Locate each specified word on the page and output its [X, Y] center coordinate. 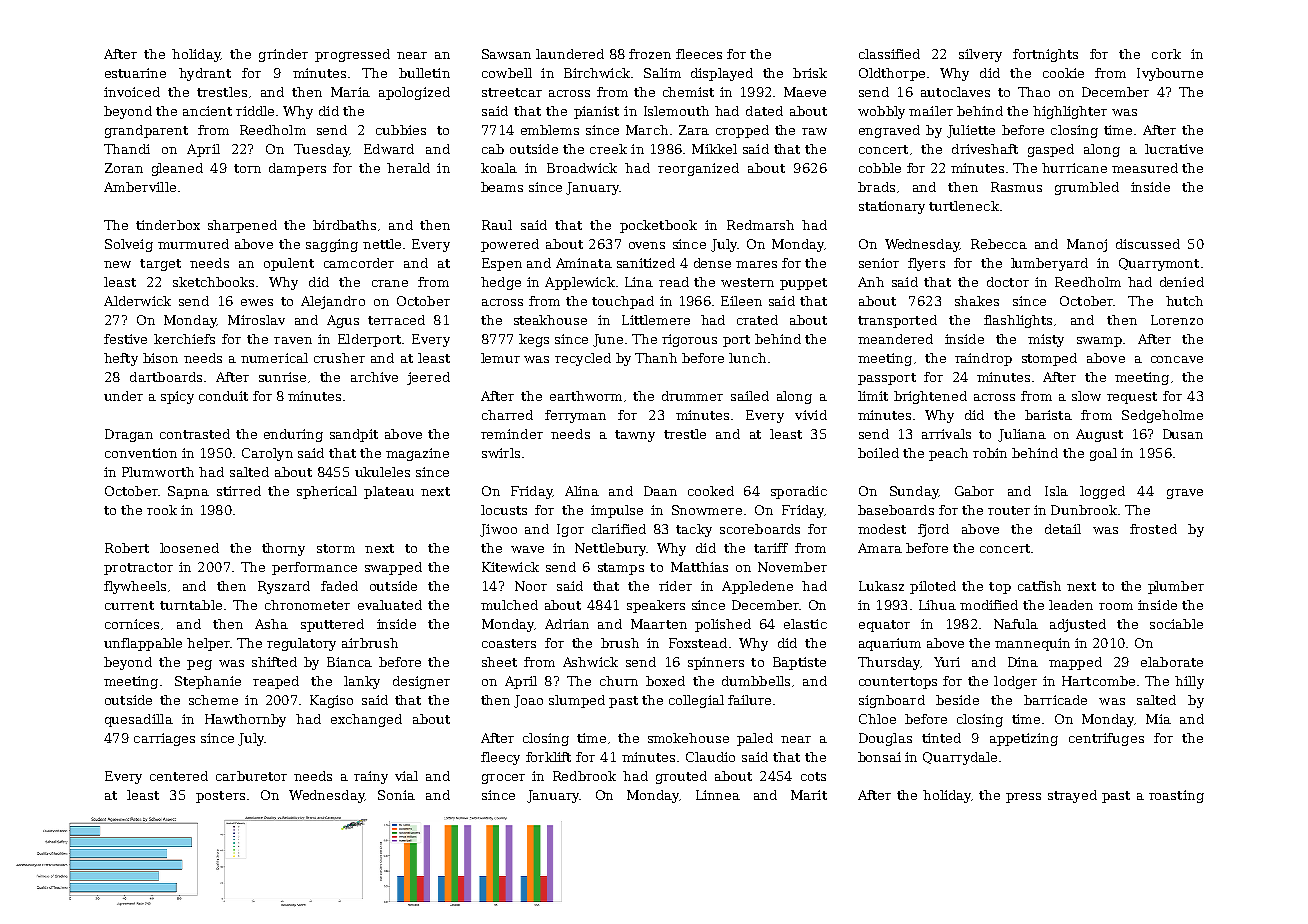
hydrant [205, 74]
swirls [501, 453]
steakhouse [550, 320]
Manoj [1087, 245]
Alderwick [137, 301]
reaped [276, 682]
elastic [805, 624]
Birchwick [597, 73]
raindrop [983, 359]
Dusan [1183, 434]
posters [220, 797]
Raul [497, 225]
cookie [1063, 73]
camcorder [359, 263]
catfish [1039, 586]
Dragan [129, 435]
